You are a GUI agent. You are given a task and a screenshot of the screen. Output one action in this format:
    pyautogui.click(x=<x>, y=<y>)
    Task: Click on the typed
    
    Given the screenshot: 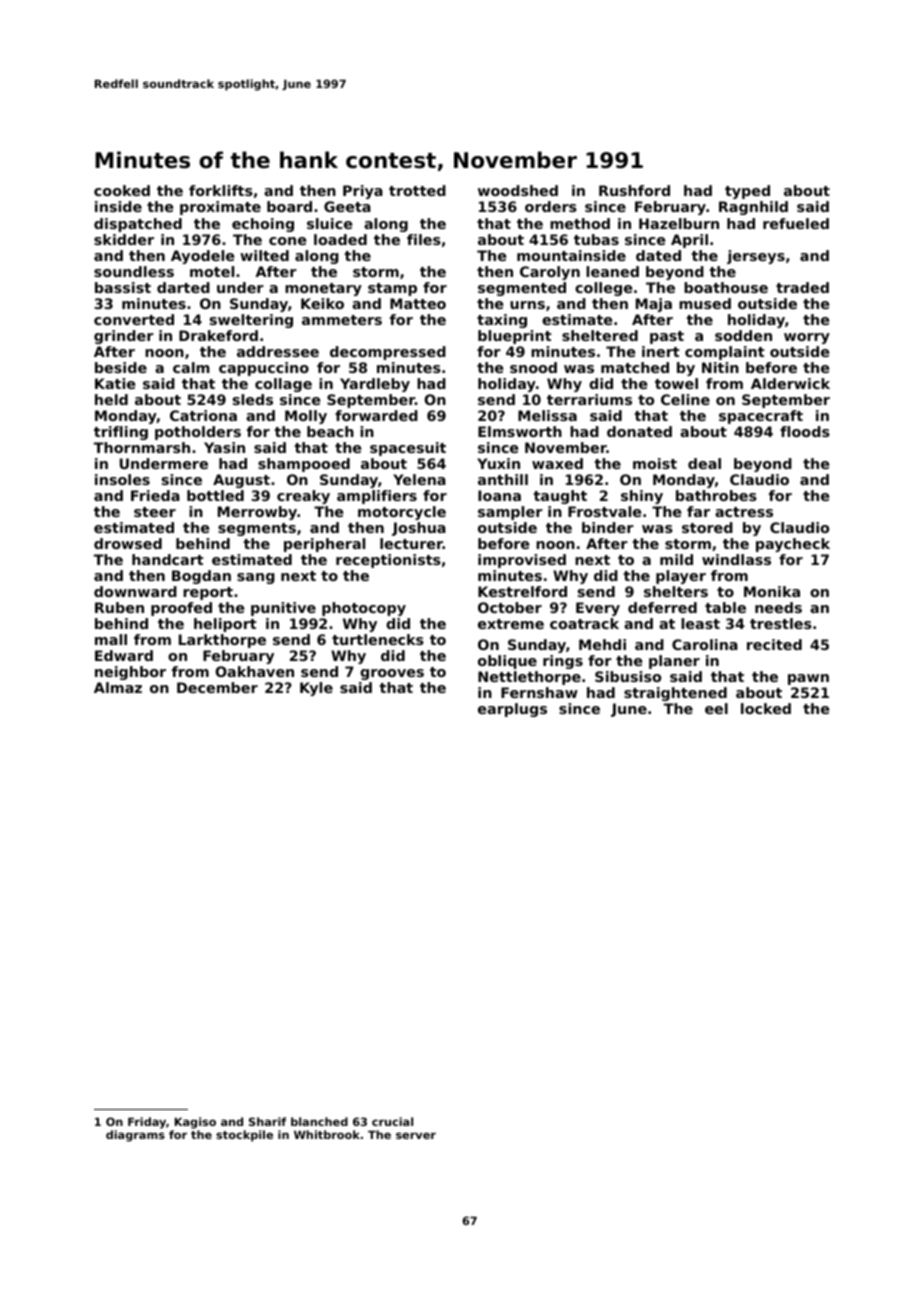 What is the action you would take?
    pyautogui.click(x=747, y=192)
